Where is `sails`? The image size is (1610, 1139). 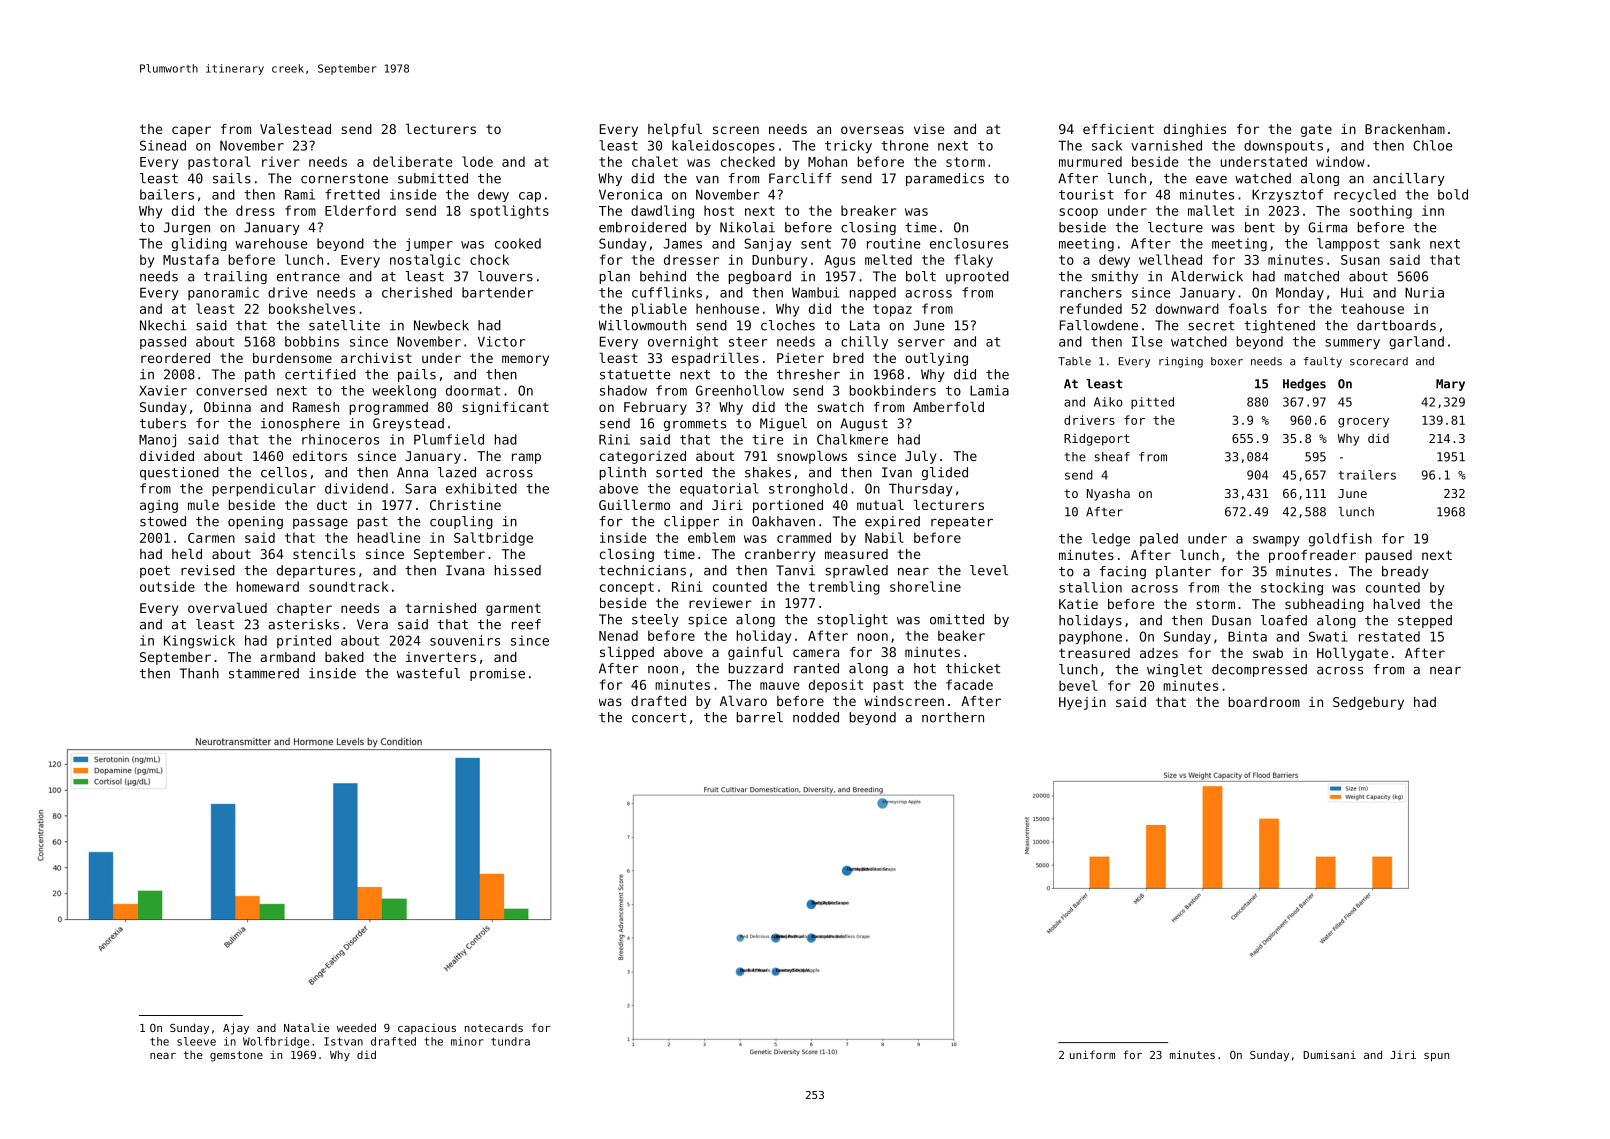 sails is located at coordinates (232, 178).
